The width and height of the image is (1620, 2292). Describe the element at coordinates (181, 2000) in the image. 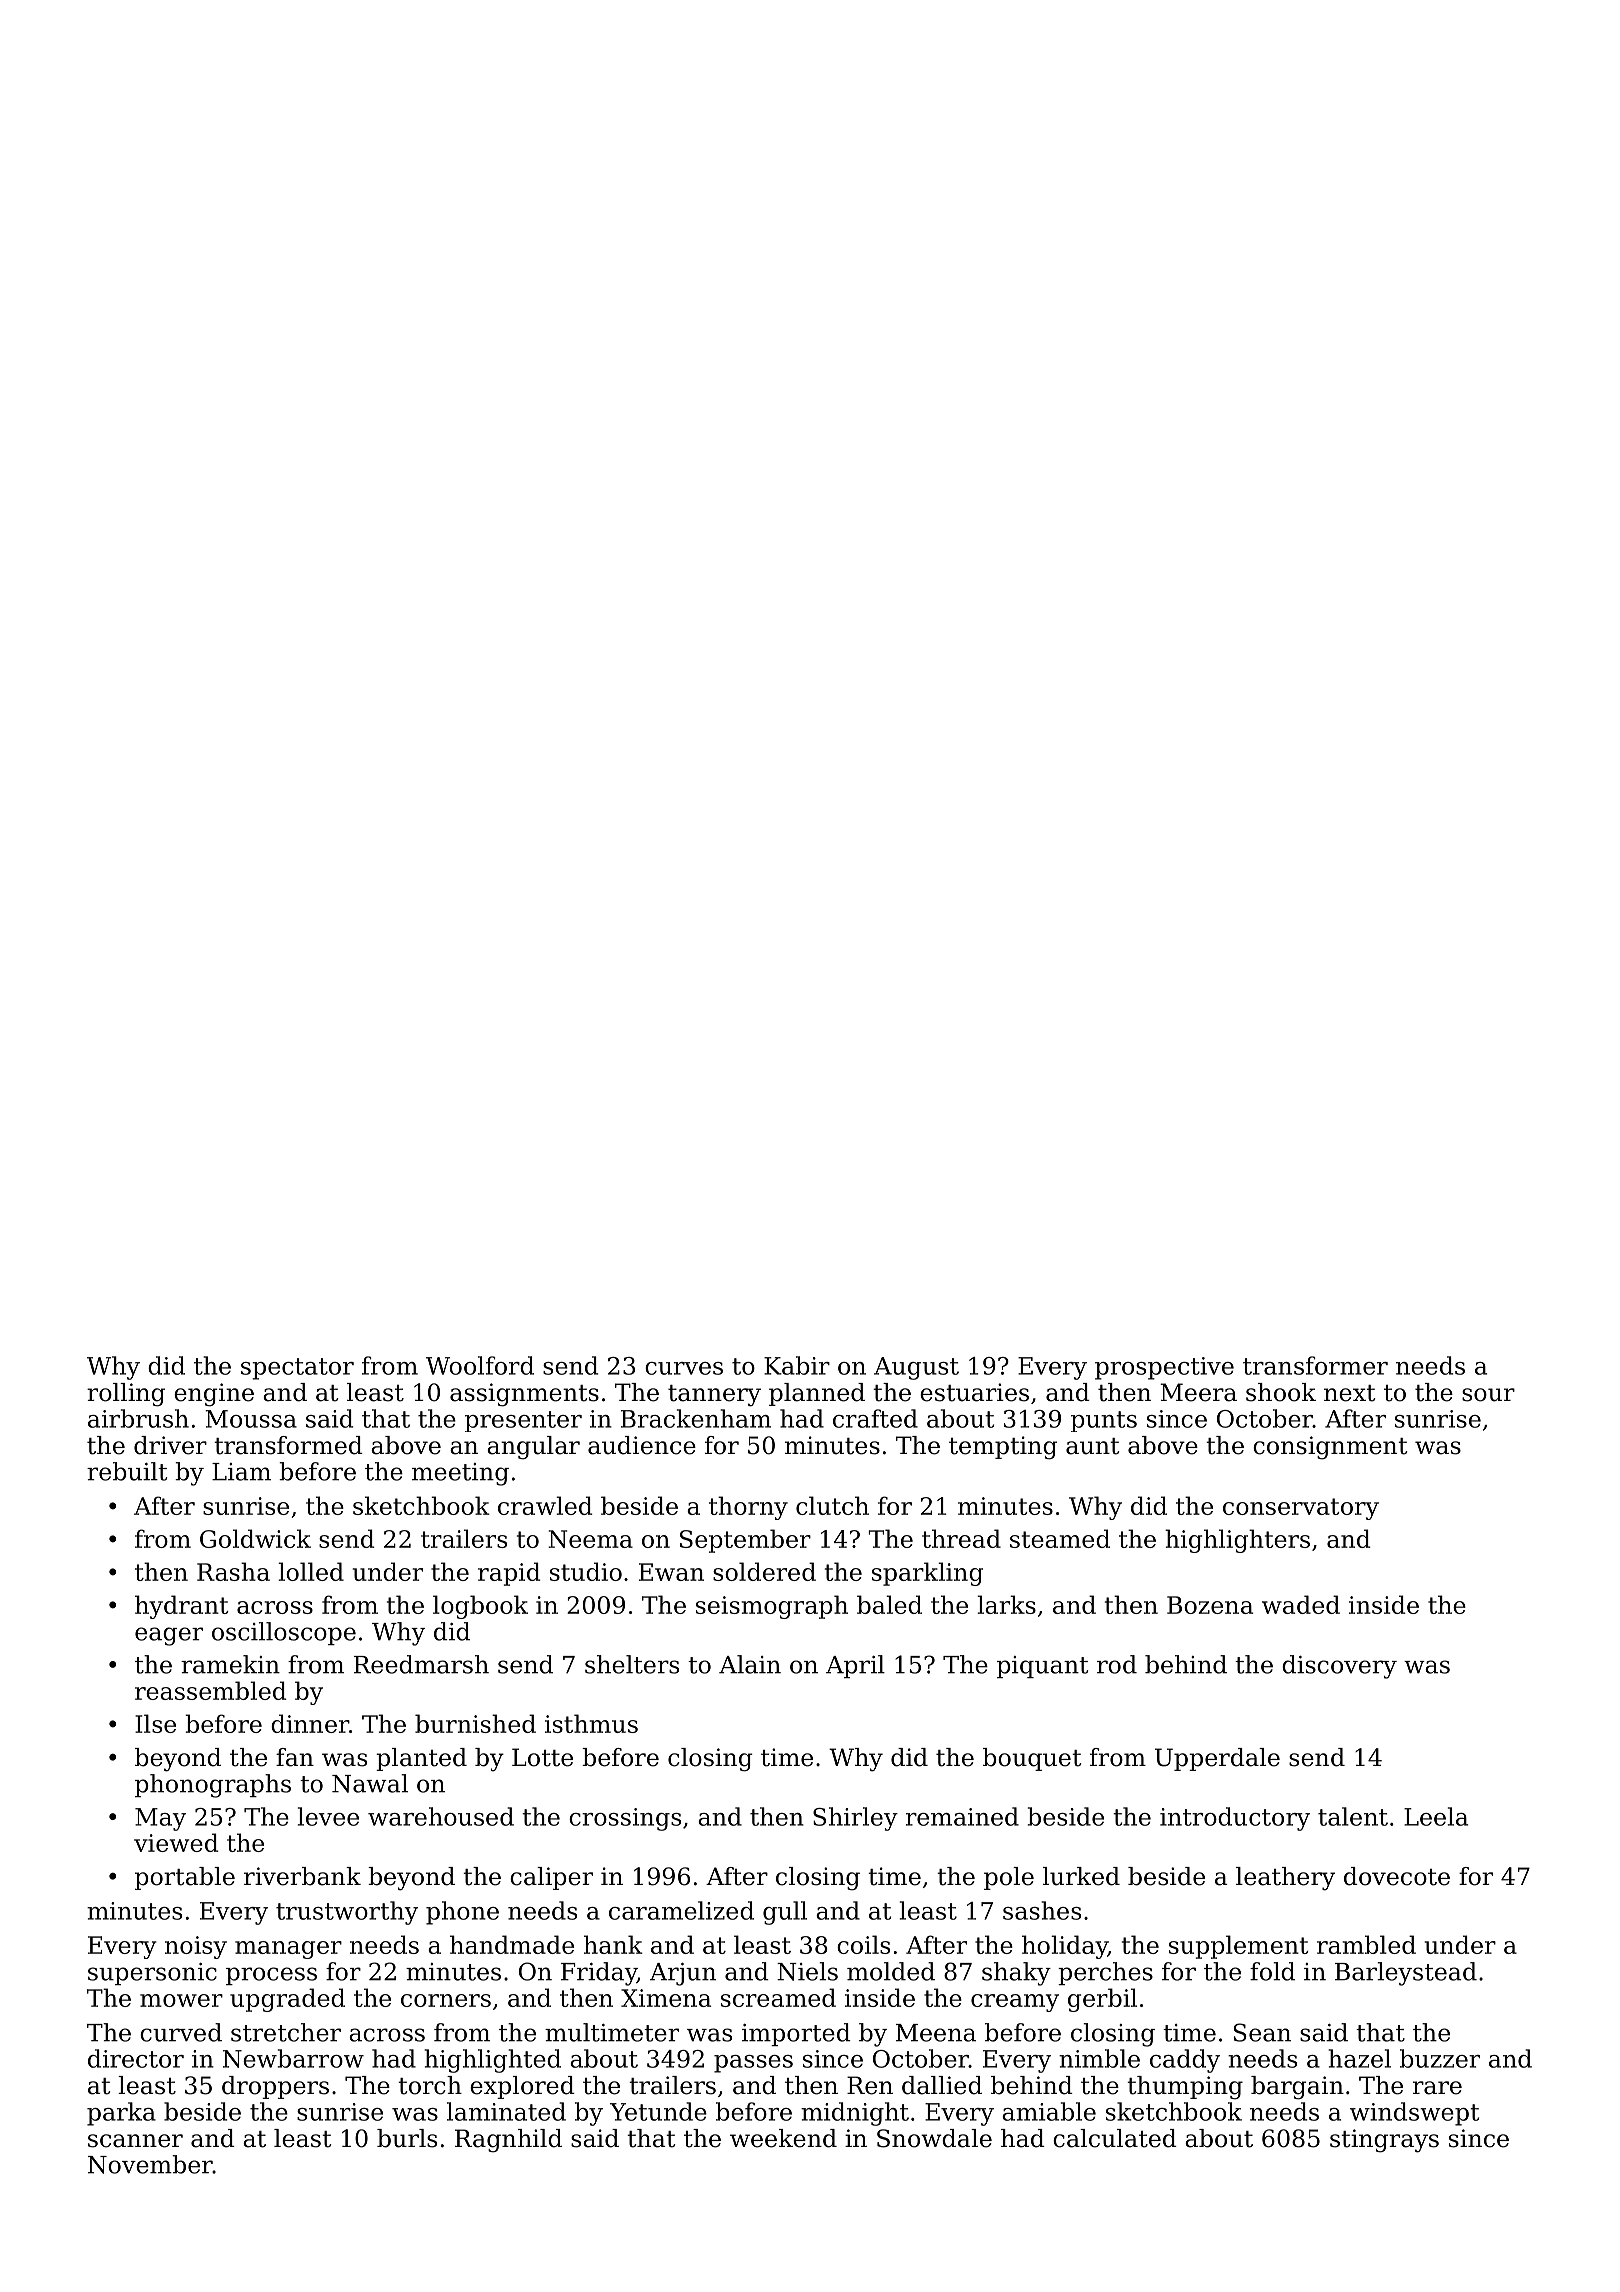

I see `mower` at that location.
